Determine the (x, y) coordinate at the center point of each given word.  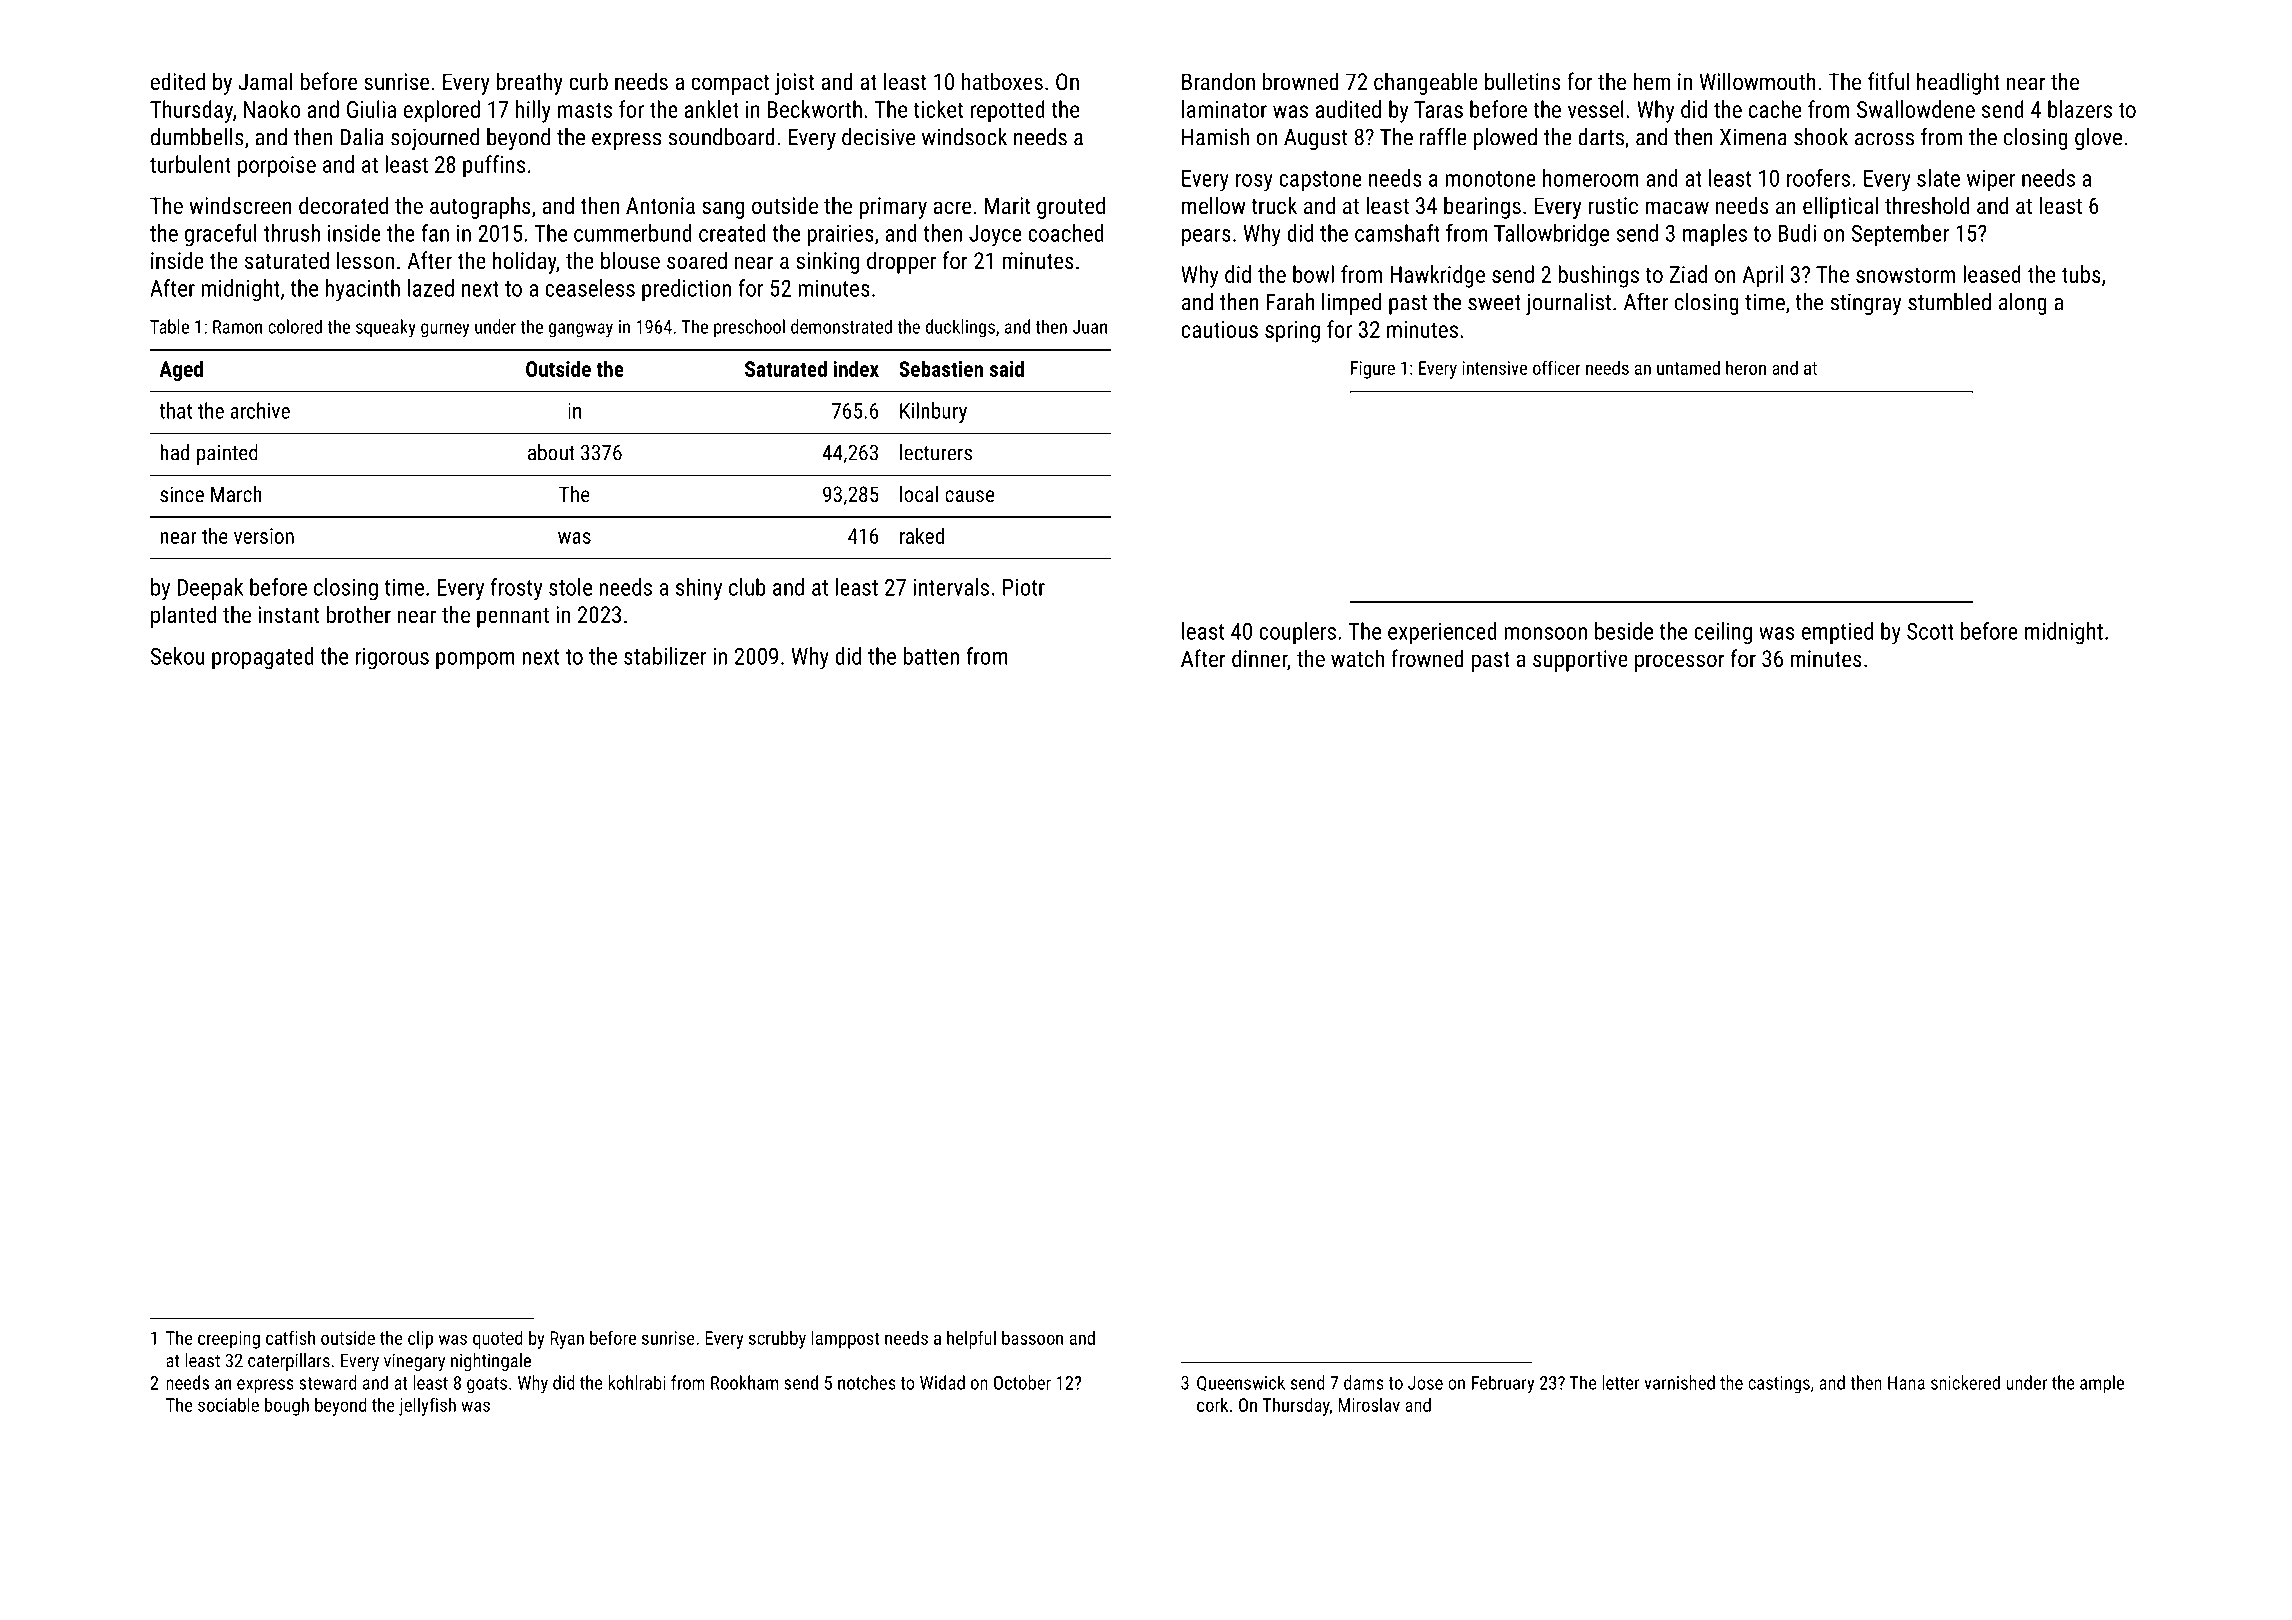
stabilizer (665, 656)
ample (2102, 1384)
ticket (938, 109)
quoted (498, 1339)
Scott (1930, 631)
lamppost (846, 1339)
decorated (343, 205)
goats (487, 1385)
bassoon (1032, 1337)
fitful (1888, 81)
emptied (1837, 633)
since (182, 494)
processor (1680, 663)
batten (931, 656)
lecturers (936, 452)
